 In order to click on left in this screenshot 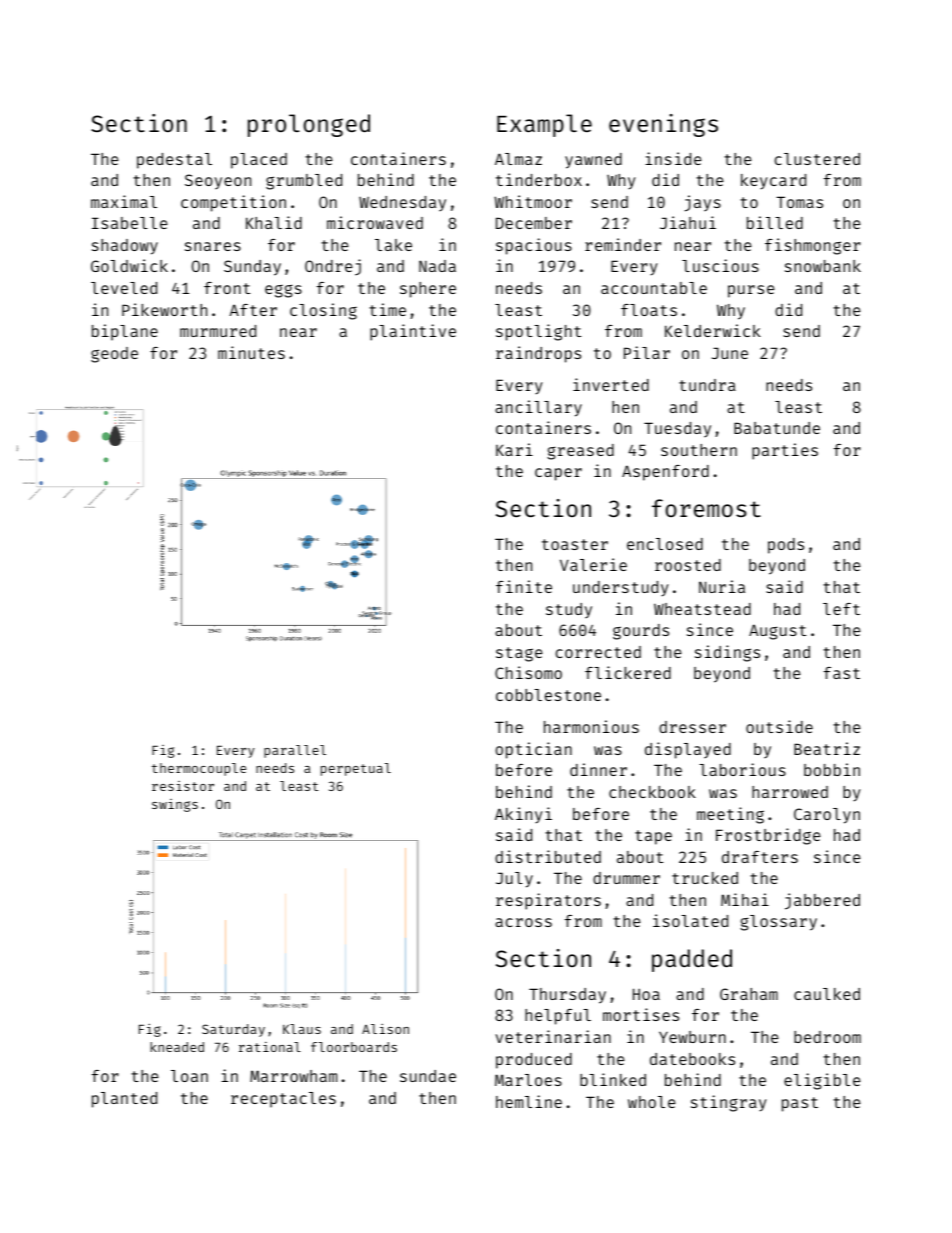, I will do `click(841, 609)`.
